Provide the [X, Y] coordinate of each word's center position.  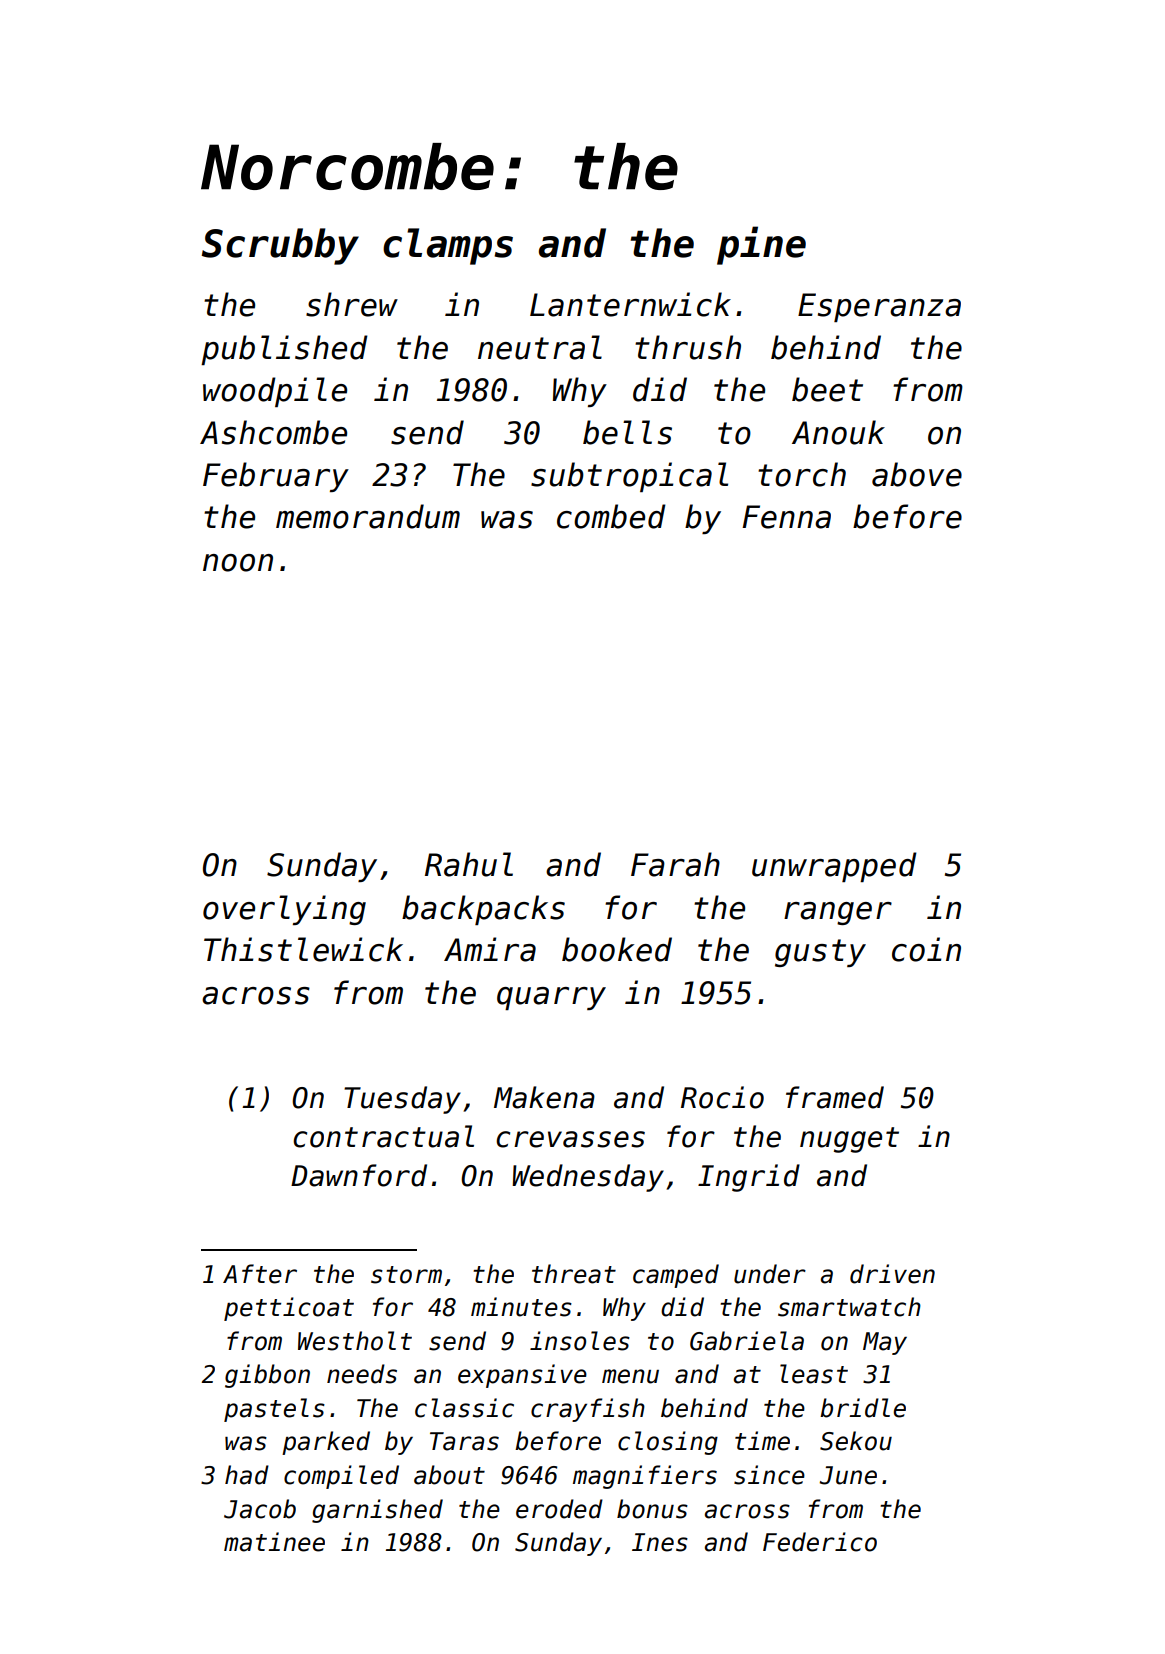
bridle [863, 1408]
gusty [820, 953]
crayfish [588, 1410]
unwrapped [834, 867]
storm [406, 1275]
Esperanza [879, 307]
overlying [284, 910]
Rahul [469, 864]
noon [238, 563]
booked [617, 949]
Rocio [722, 1097]
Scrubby [280, 246]
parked [326, 1443]
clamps [448, 246]
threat [574, 1274]
